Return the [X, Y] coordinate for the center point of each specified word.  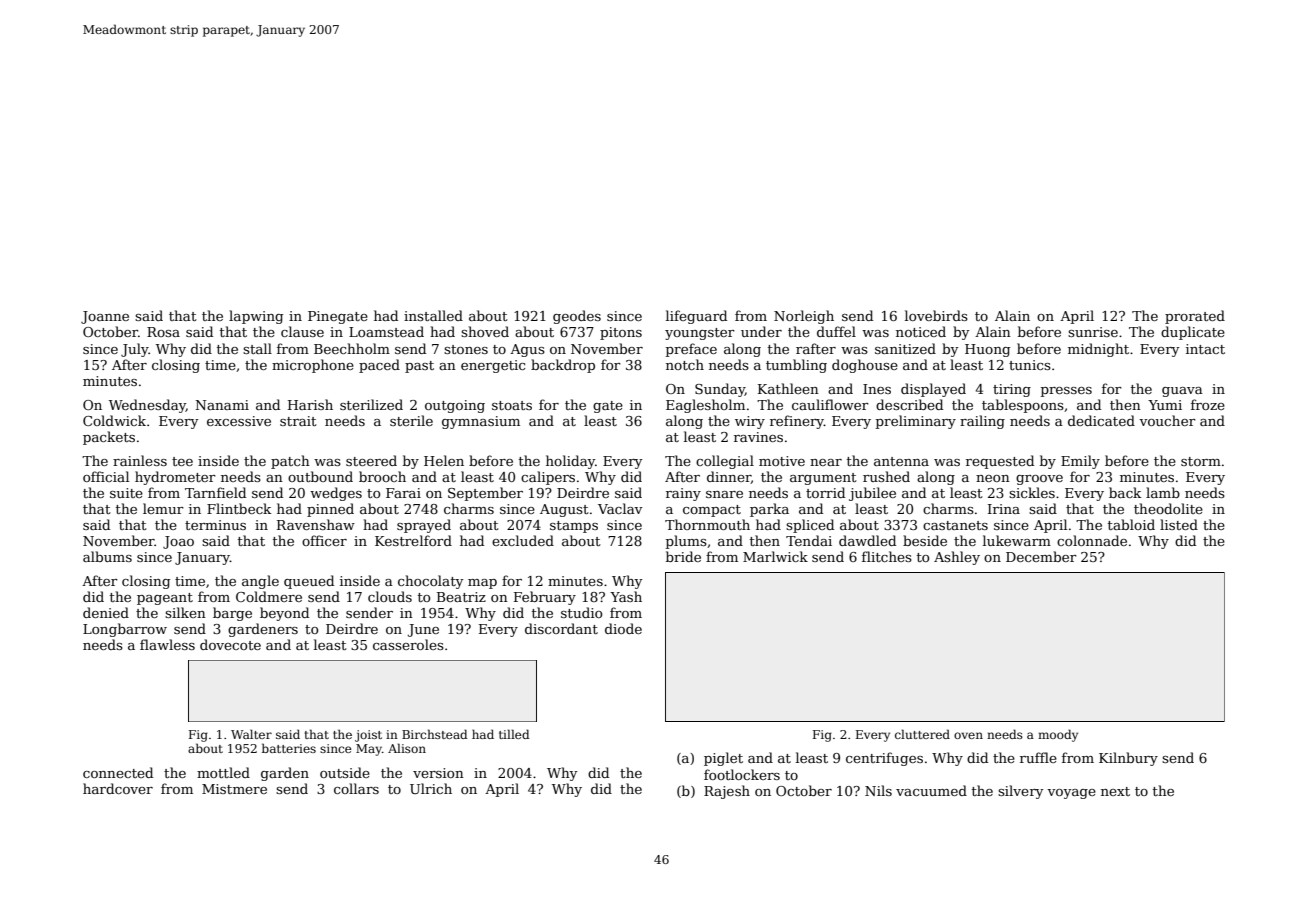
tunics [1030, 365]
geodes [577, 317]
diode [623, 628]
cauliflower [830, 404]
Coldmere [269, 596]
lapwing [256, 317]
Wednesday [147, 406]
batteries [289, 748]
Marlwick [775, 556]
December [1041, 556]
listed [1179, 524]
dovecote [230, 644]
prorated [1195, 317]
